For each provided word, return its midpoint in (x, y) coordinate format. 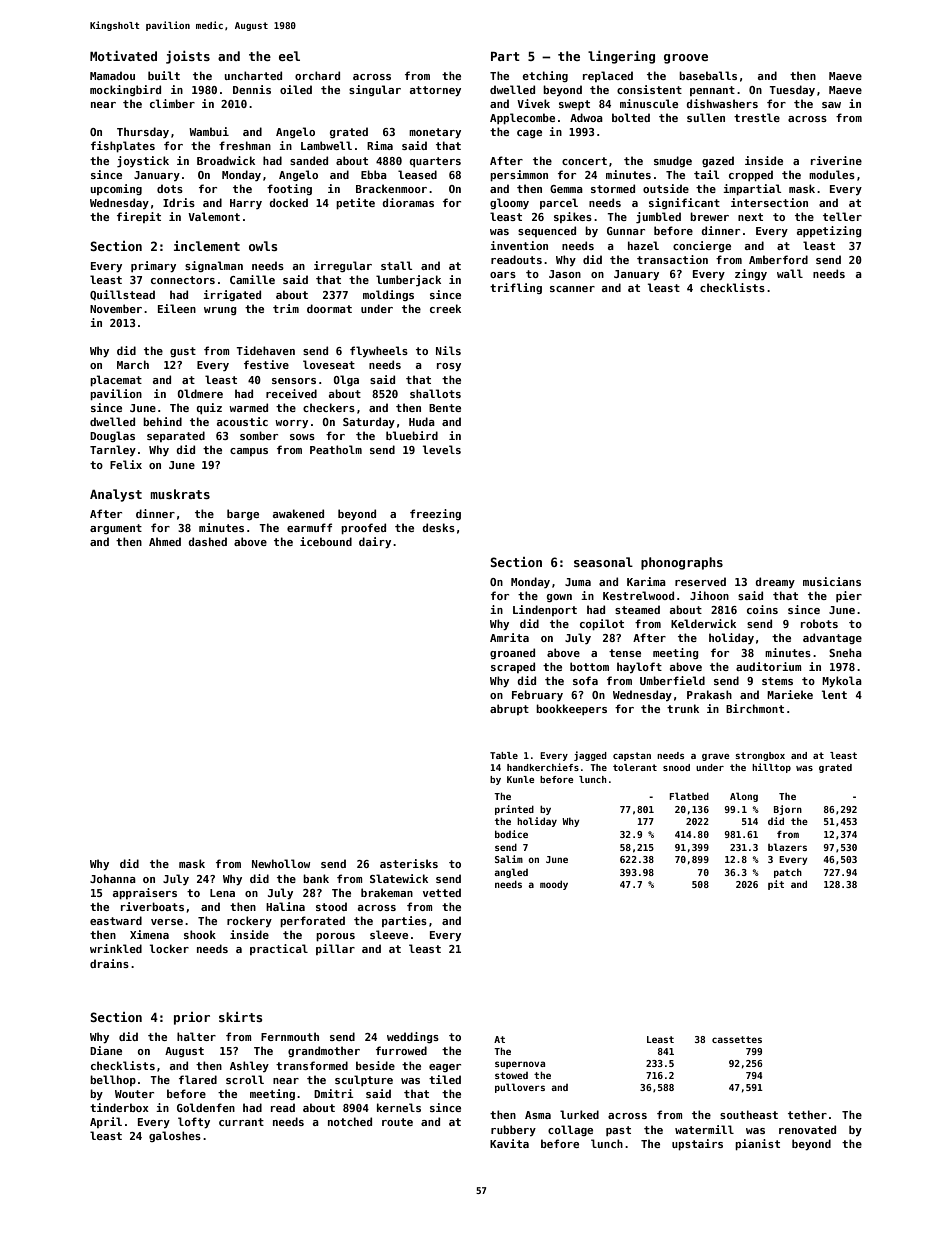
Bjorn (788, 810)
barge (243, 514)
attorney (435, 91)
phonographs (682, 563)
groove (686, 59)
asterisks (409, 863)
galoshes (175, 1136)
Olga (346, 380)
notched (350, 1121)
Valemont (214, 216)
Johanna (113, 878)
